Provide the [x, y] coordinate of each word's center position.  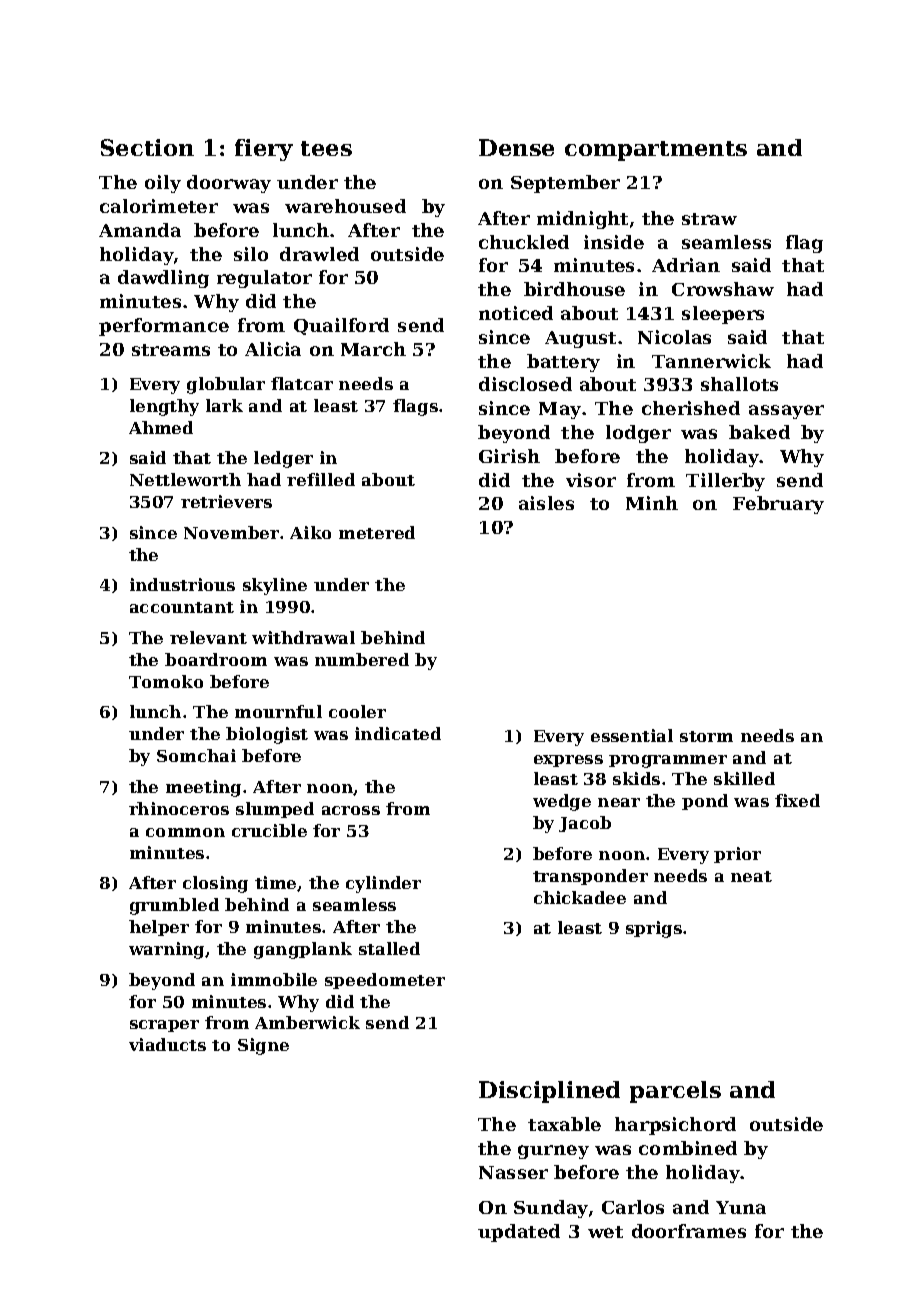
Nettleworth [185, 479]
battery [563, 363]
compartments [656, 151]
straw [709, 219]
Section [147, 147]
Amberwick [307, 1022]
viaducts [167, 1044]
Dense [516, 147]
